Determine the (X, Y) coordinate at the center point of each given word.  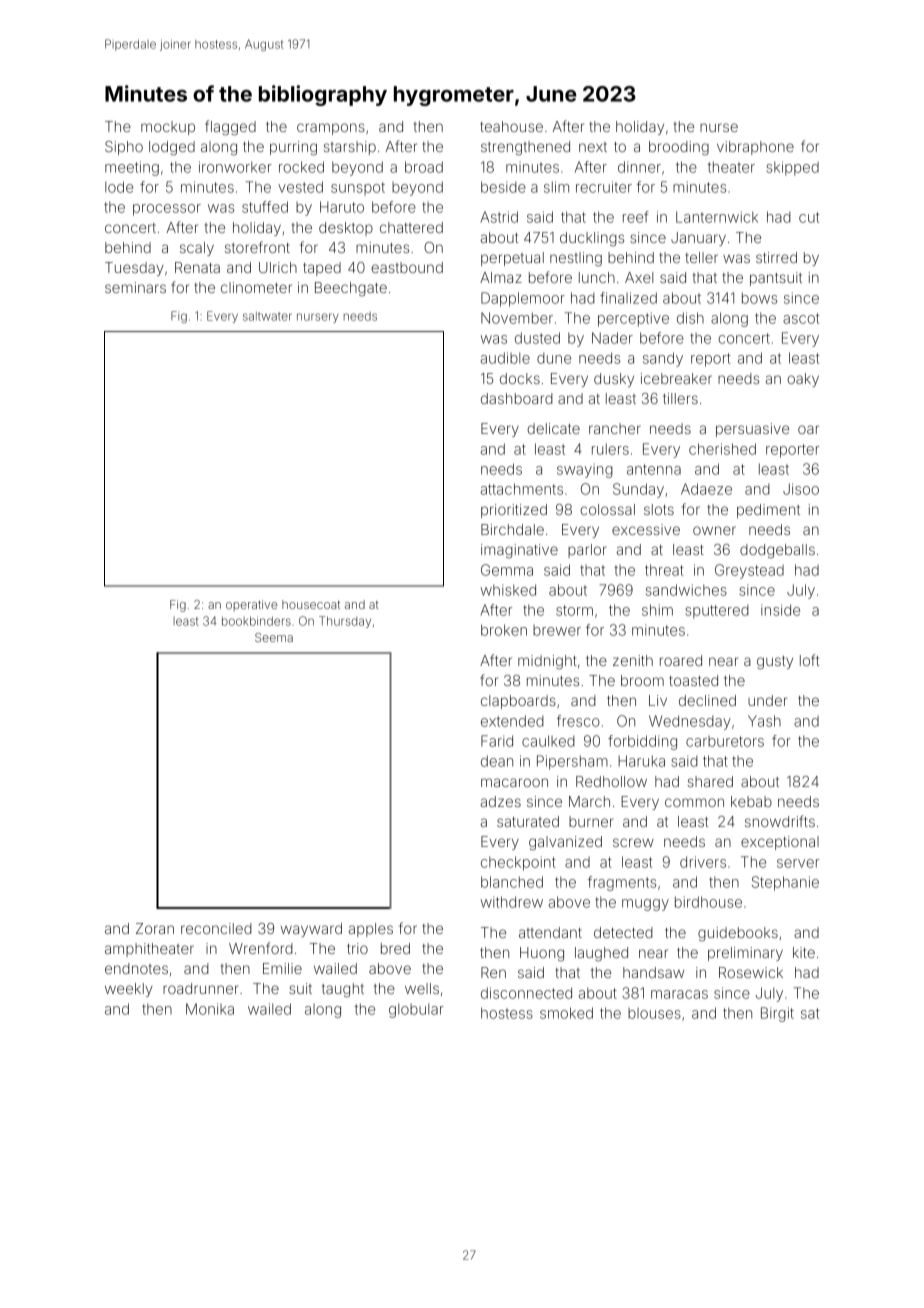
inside (780, 610)
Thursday (345, 622)
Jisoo (801, 489)
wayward (311, 930)
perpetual (512, 259)
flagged (230, 128)
